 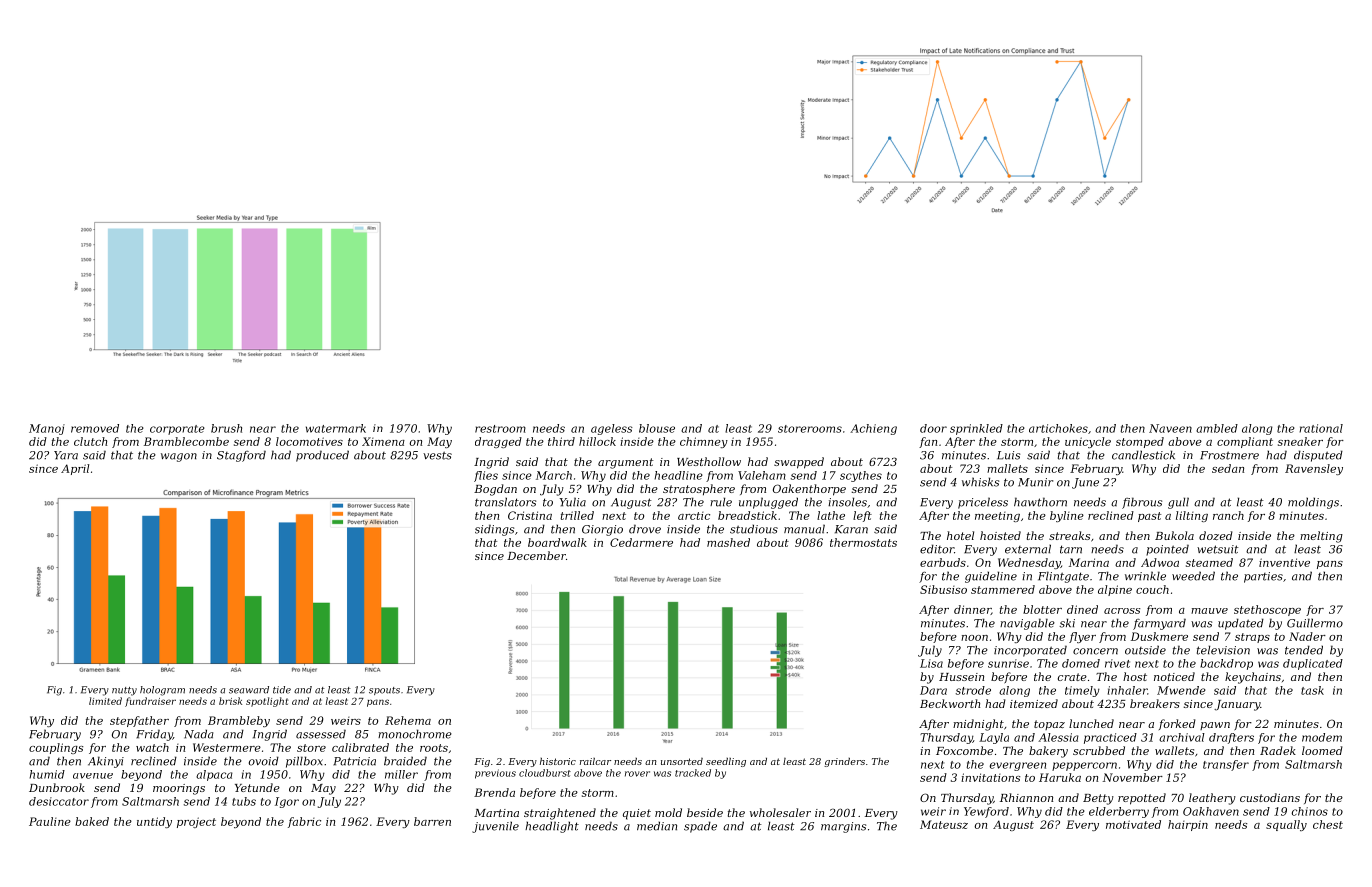 I want to click on noon, so click(x=974, y=638).
